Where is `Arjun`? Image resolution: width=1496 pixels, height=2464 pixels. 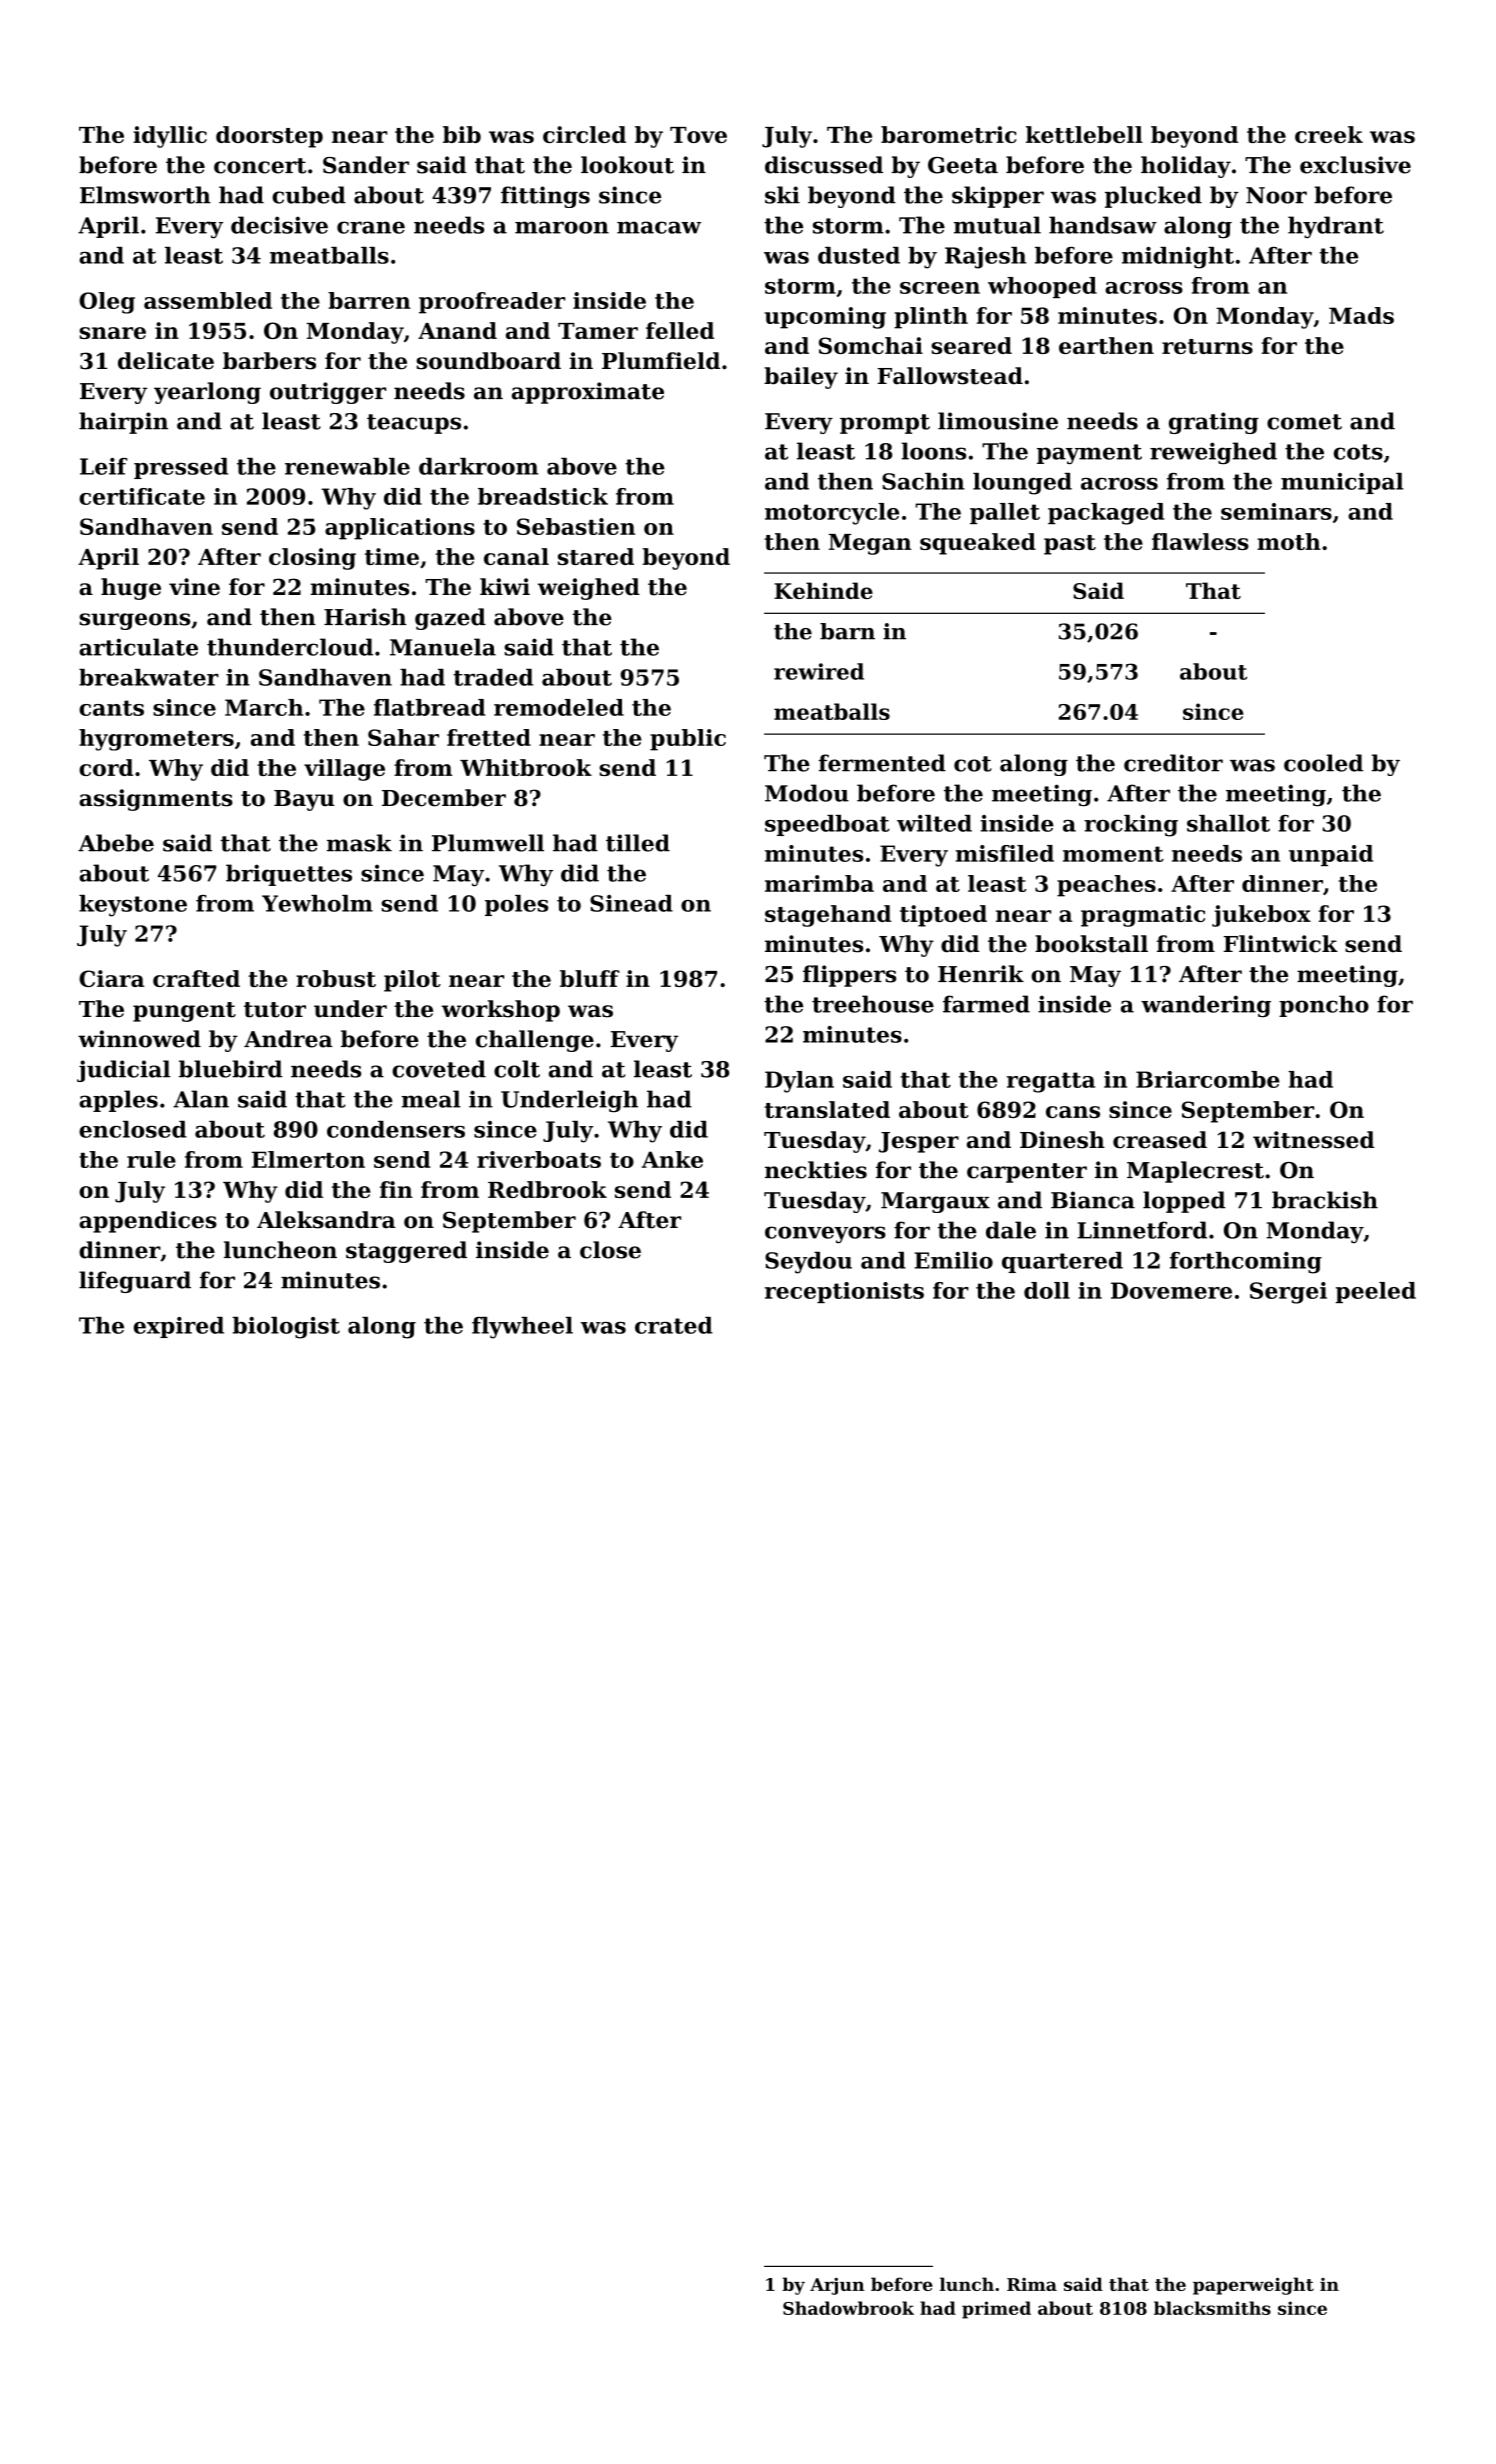 Arjun is located at coordinates (837, 2286).
